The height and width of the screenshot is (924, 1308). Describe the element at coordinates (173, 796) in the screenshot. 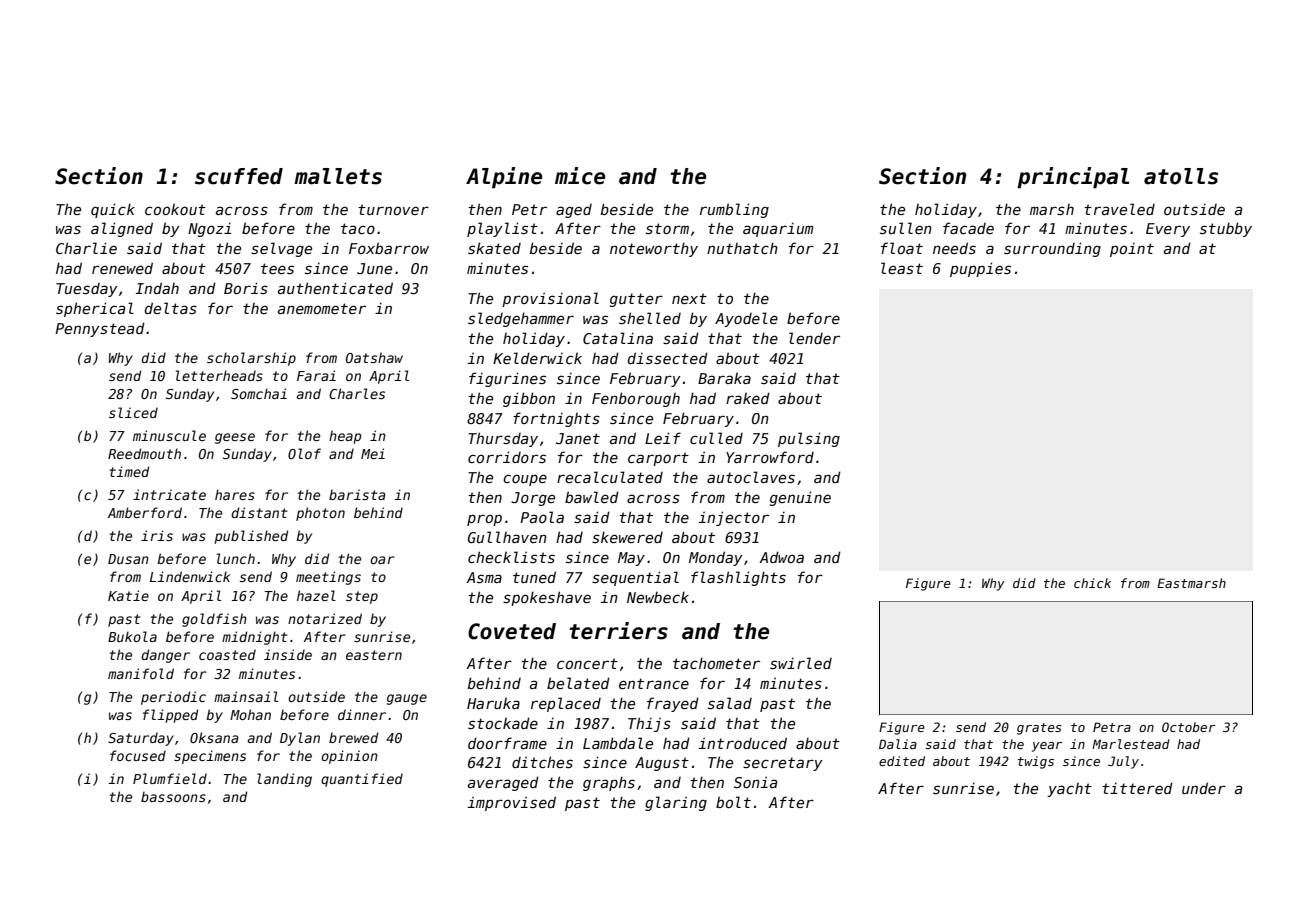

I see `bassoons` at that location.
